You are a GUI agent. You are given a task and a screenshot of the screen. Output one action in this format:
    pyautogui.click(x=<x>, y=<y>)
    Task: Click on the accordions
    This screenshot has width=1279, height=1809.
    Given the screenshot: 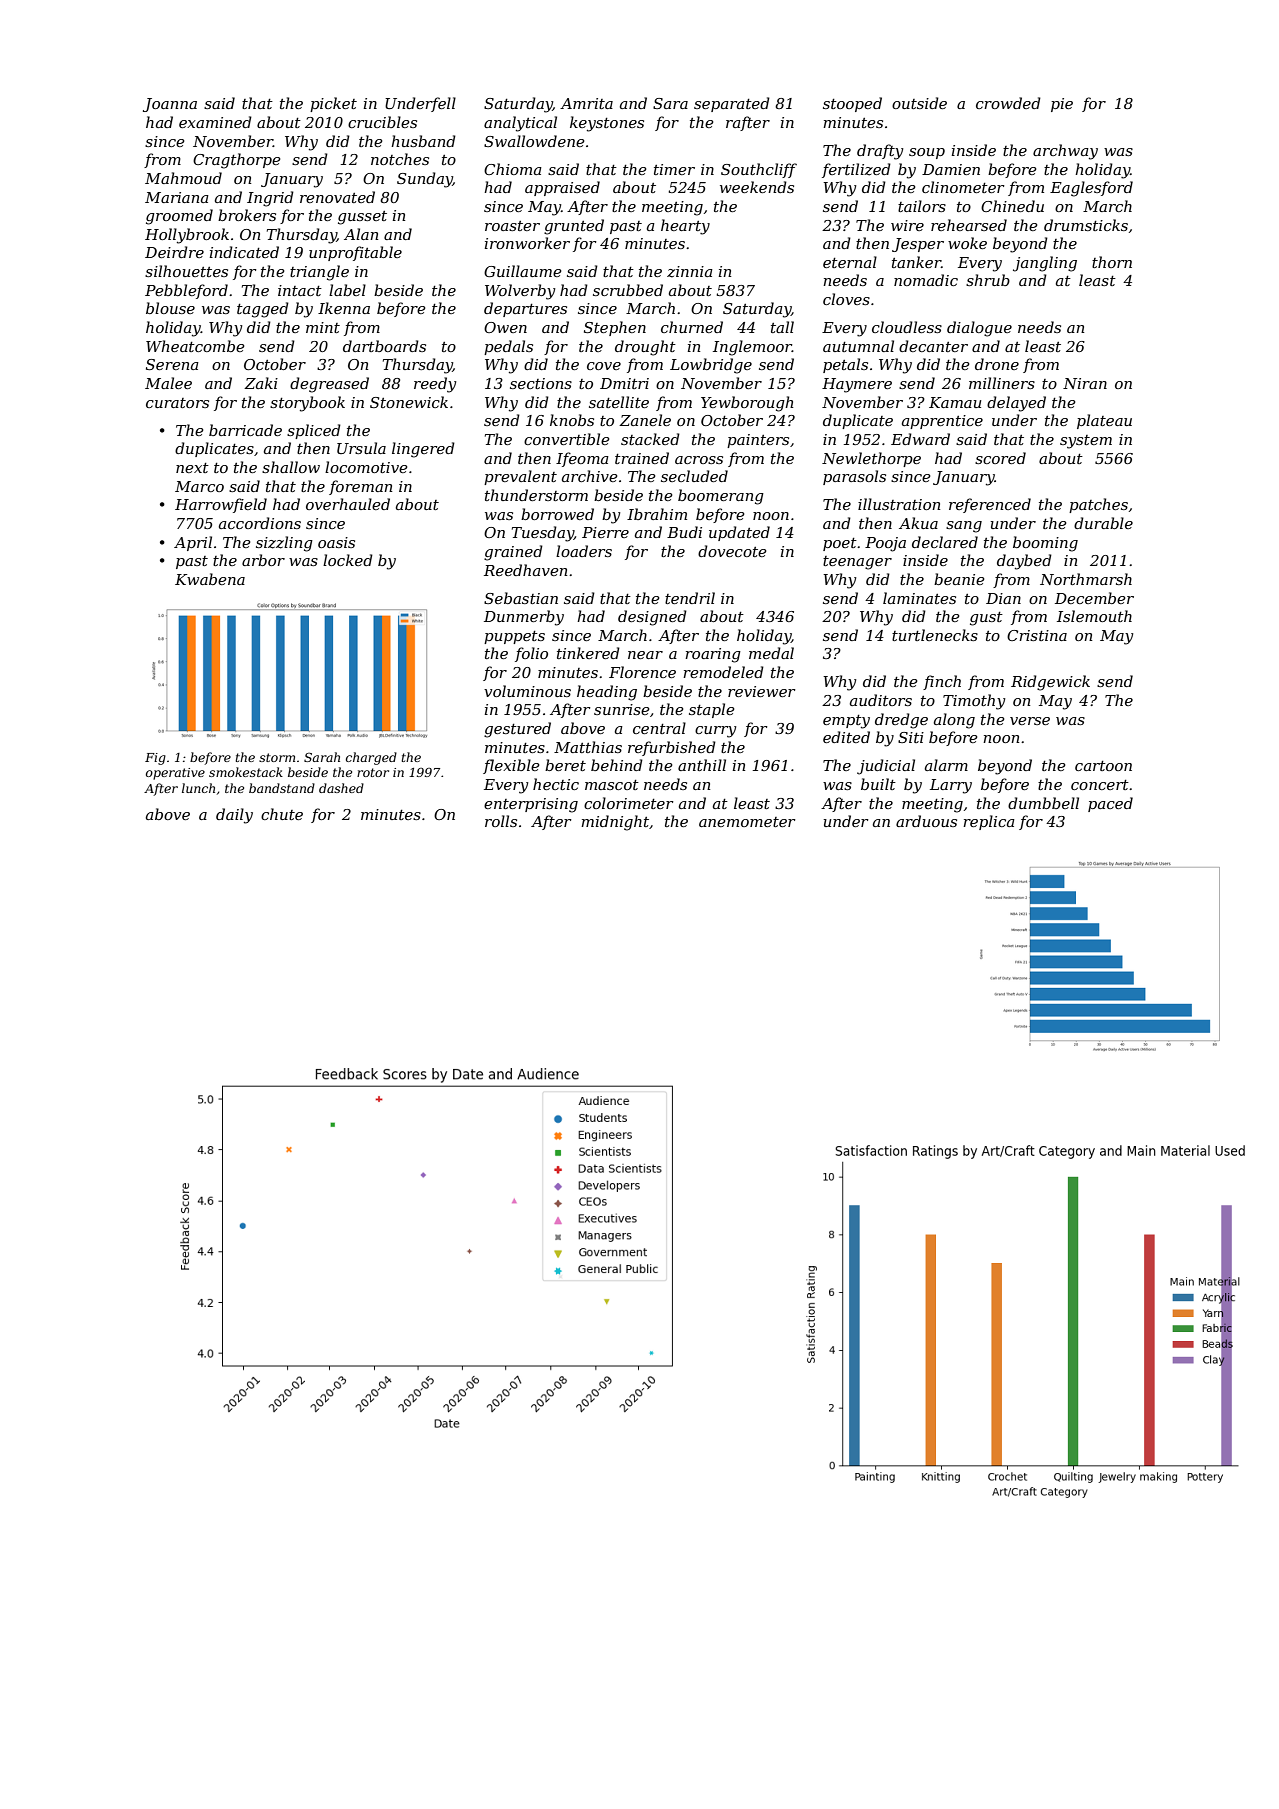 What is the action you would take?
    pyautogui.click(x=260, y=523)
